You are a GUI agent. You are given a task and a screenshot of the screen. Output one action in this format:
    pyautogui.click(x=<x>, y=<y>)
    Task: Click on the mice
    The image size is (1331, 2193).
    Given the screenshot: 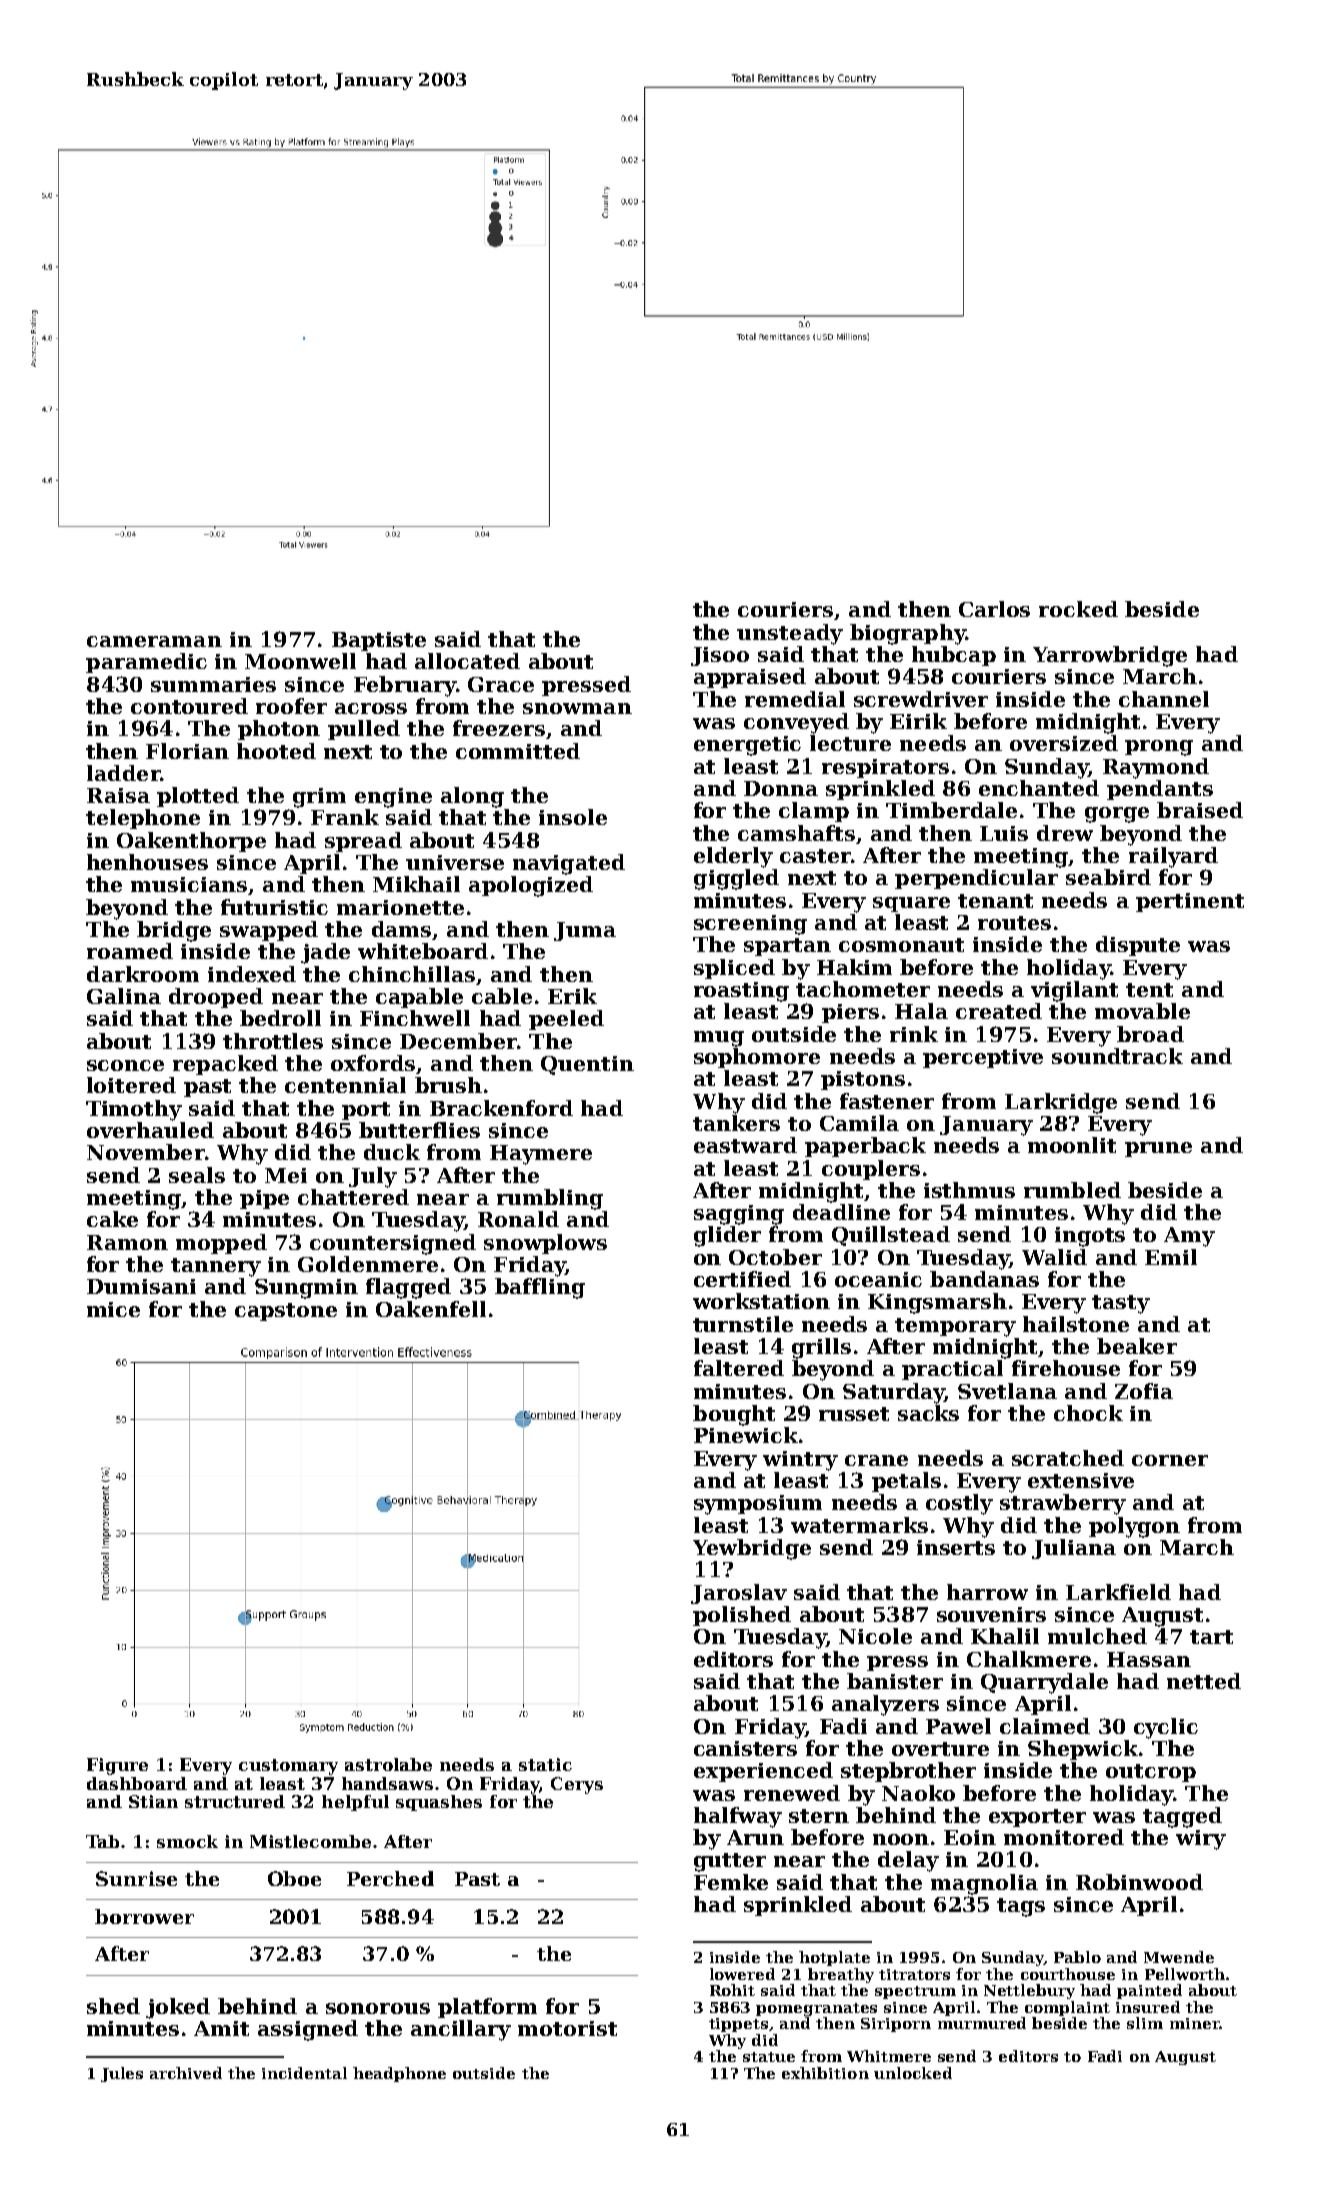 What is the action you would take?
    pyautogui.click(x=113, y=1309)
